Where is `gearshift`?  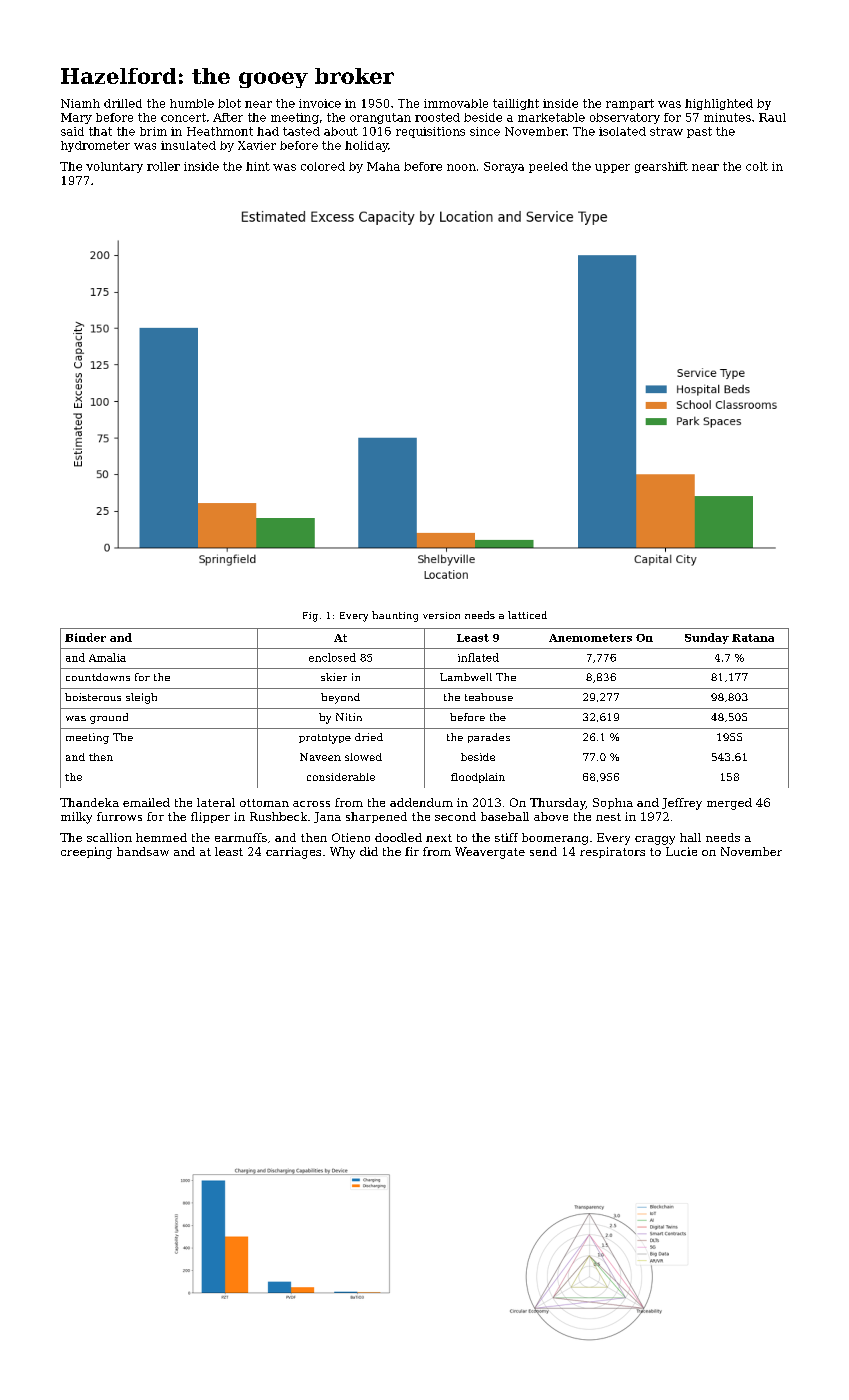 gearshift is located at coordinates (661, 167).
